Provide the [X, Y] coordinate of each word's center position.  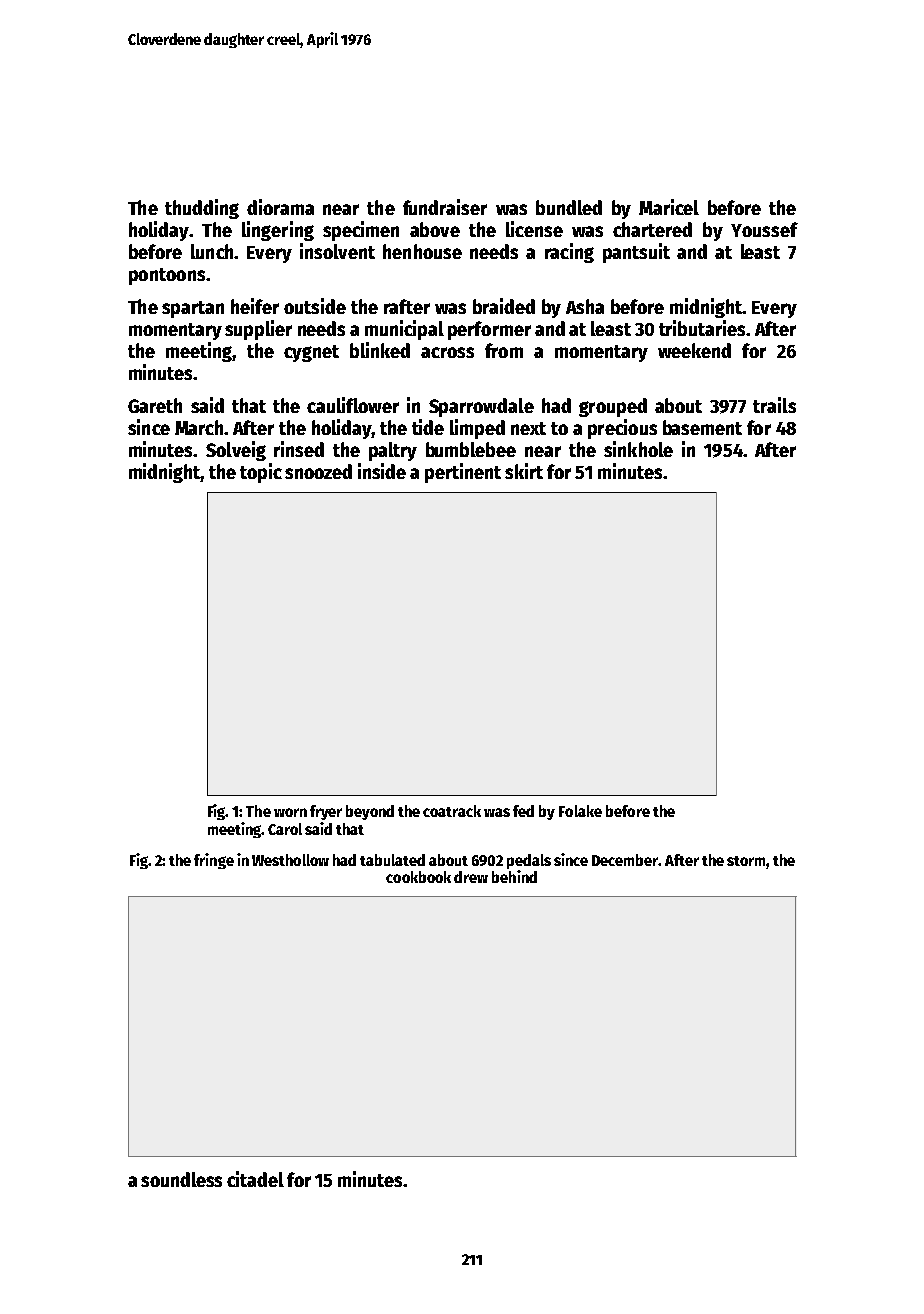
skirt [524, 471]
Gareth [155, 405]
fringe [214, 861]
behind [514, 876]
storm [746, 861]
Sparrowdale [481, 407]
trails [774, 405]
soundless [181, 1179]
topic [261, 473]
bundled [569, 207]
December [625, 860]
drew [471, 877]
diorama [280, 207]
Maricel [669, 207]
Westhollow [290, 860]
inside [382, 471]
